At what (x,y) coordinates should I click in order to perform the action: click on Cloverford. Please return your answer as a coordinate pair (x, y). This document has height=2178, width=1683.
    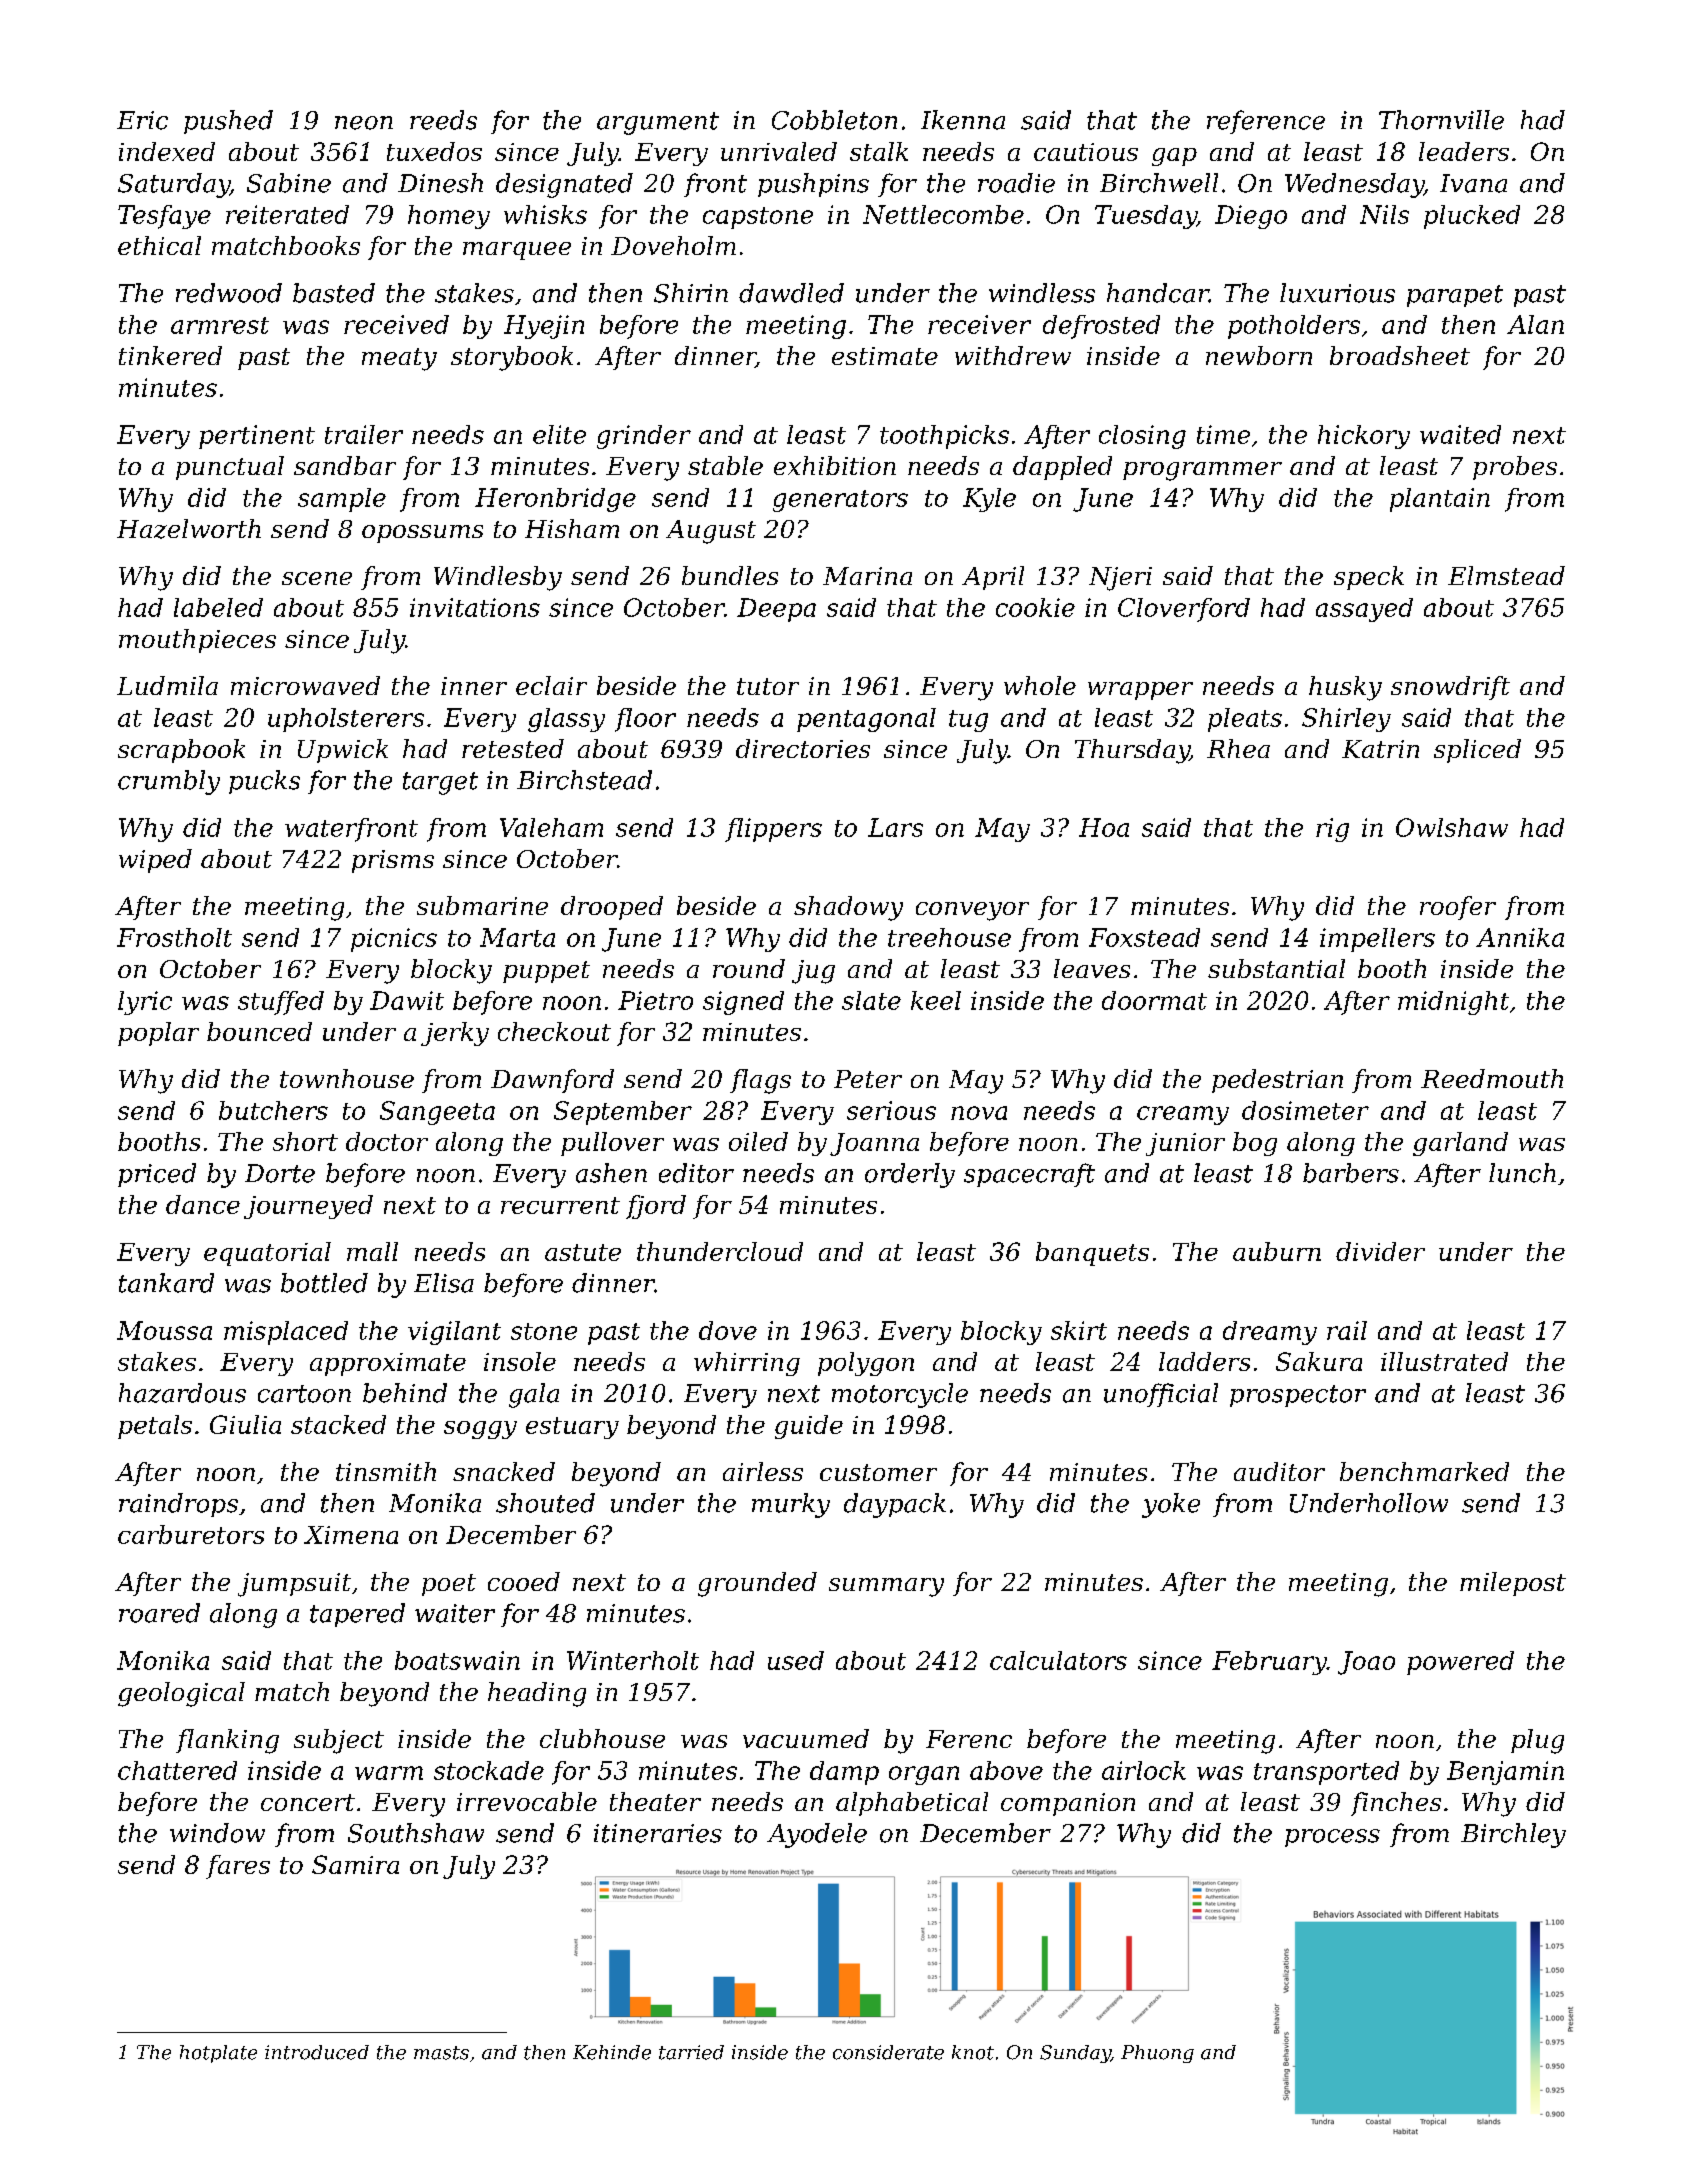
    Looking at the image, I should click on (1184, 610).
